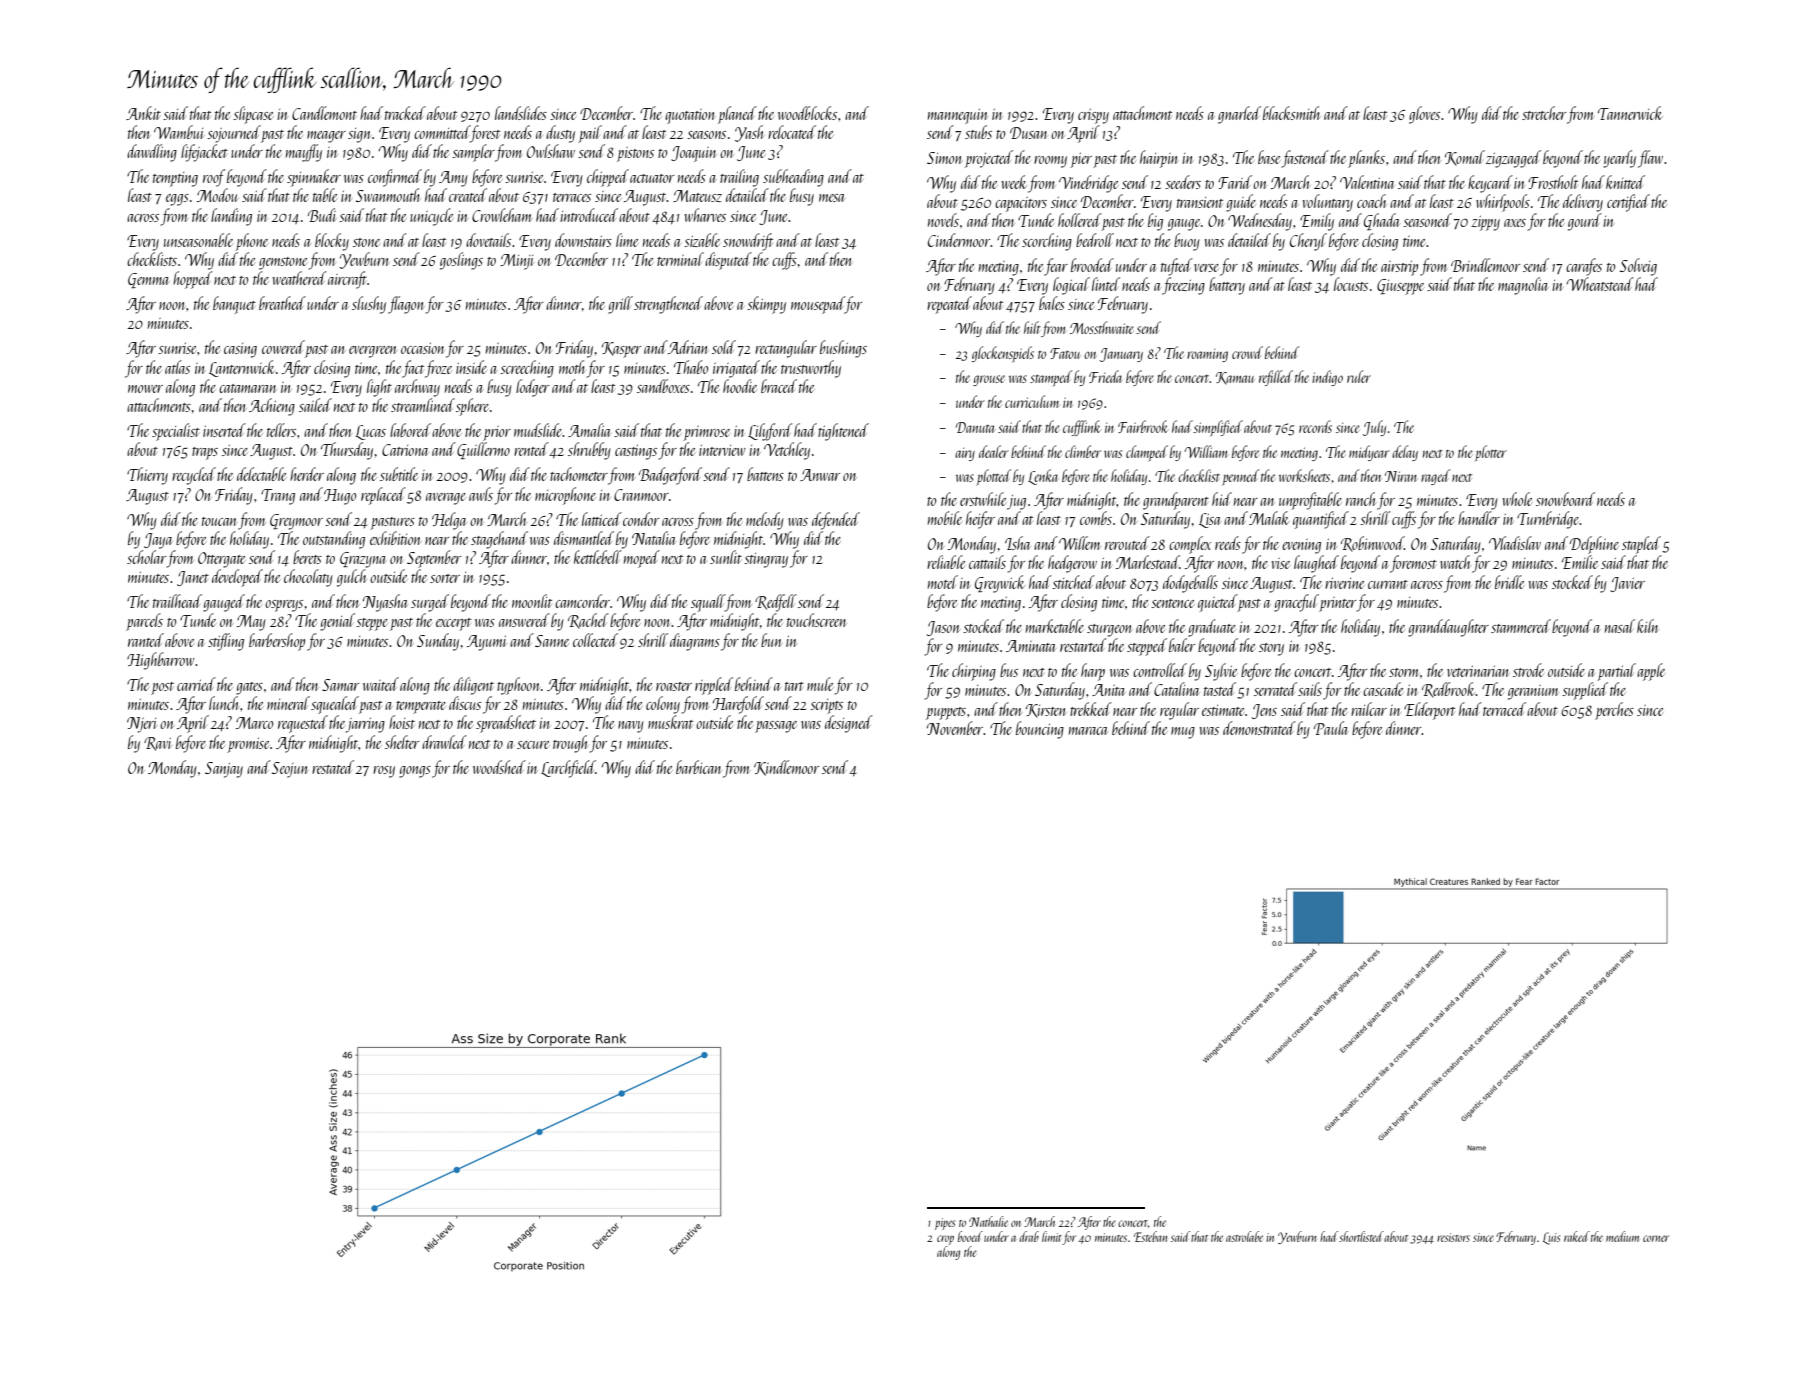 Image resolution: width=1799 pixels, height=1390 pixels. Describe the element at coordinates (807, 113) in the image. I see `woodblocks` at that location.
